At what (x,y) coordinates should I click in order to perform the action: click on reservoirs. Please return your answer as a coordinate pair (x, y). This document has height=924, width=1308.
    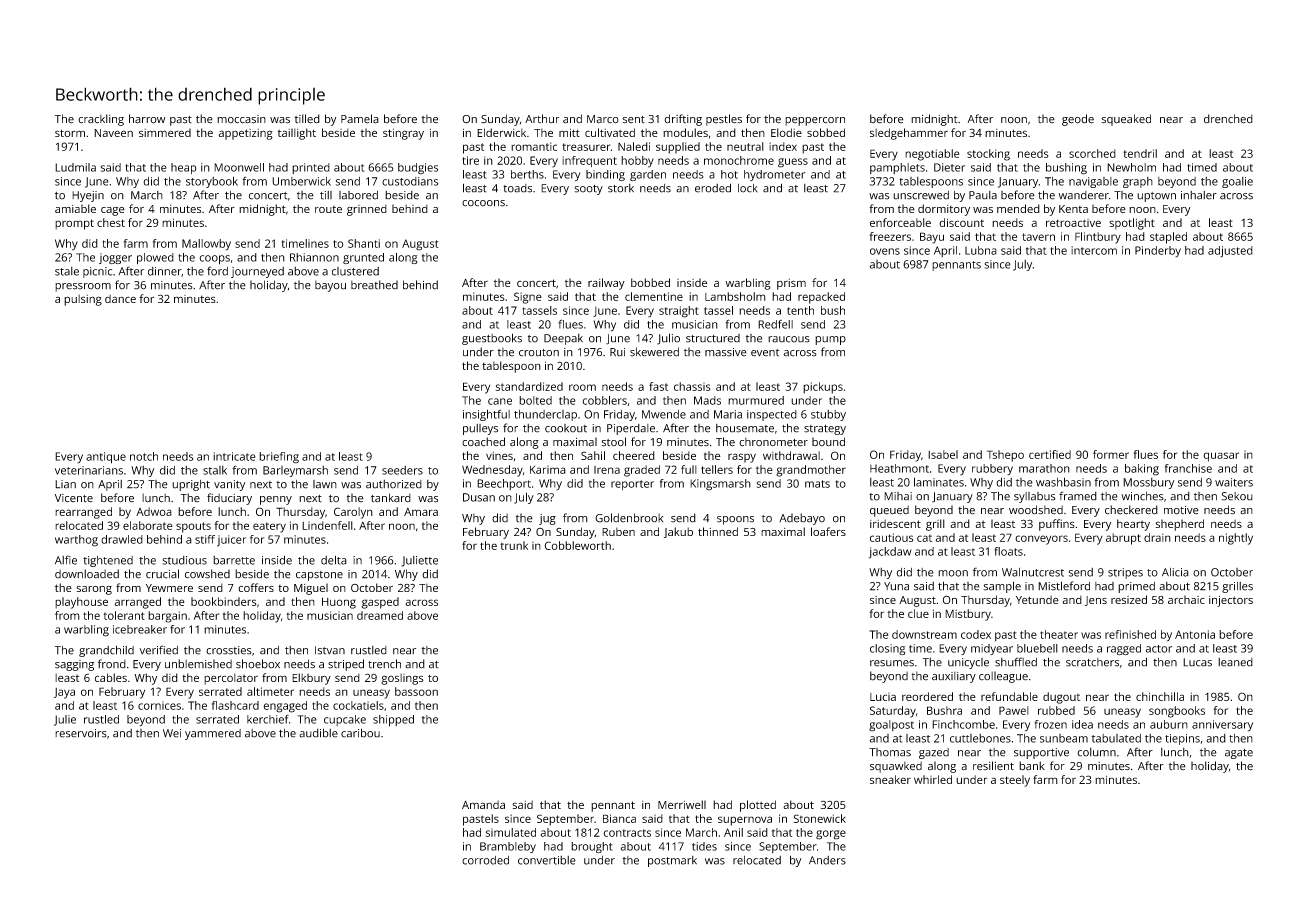
    Looking at the image, I should click on (81, 733).
